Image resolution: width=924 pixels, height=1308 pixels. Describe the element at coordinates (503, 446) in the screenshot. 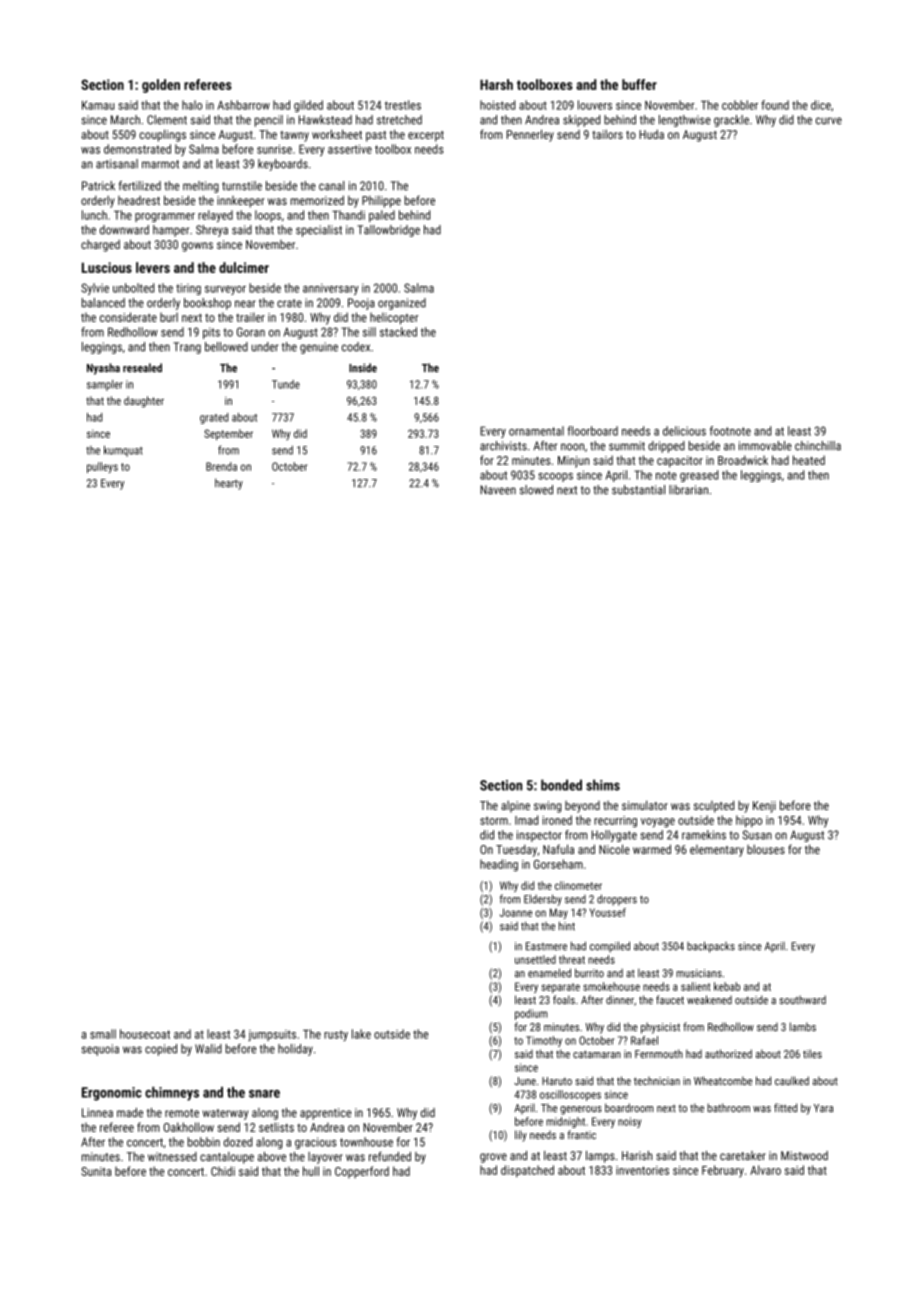

I see `archivists` at that location.
